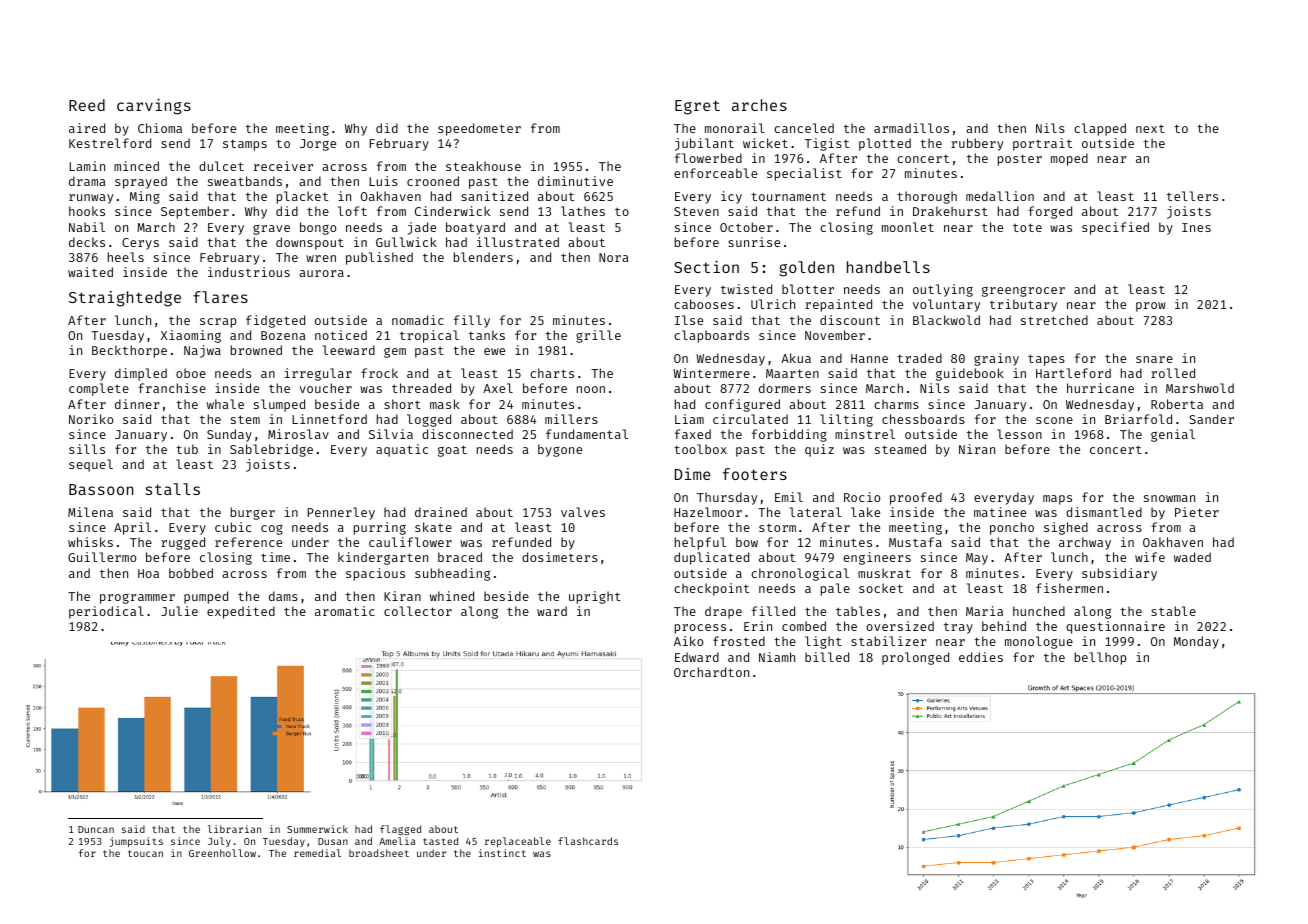 The image size is (1308, 924). What do you see at coordinates (588, 841) in the screenshot?
I see `flashcards` at bounding box center [588, 841].
